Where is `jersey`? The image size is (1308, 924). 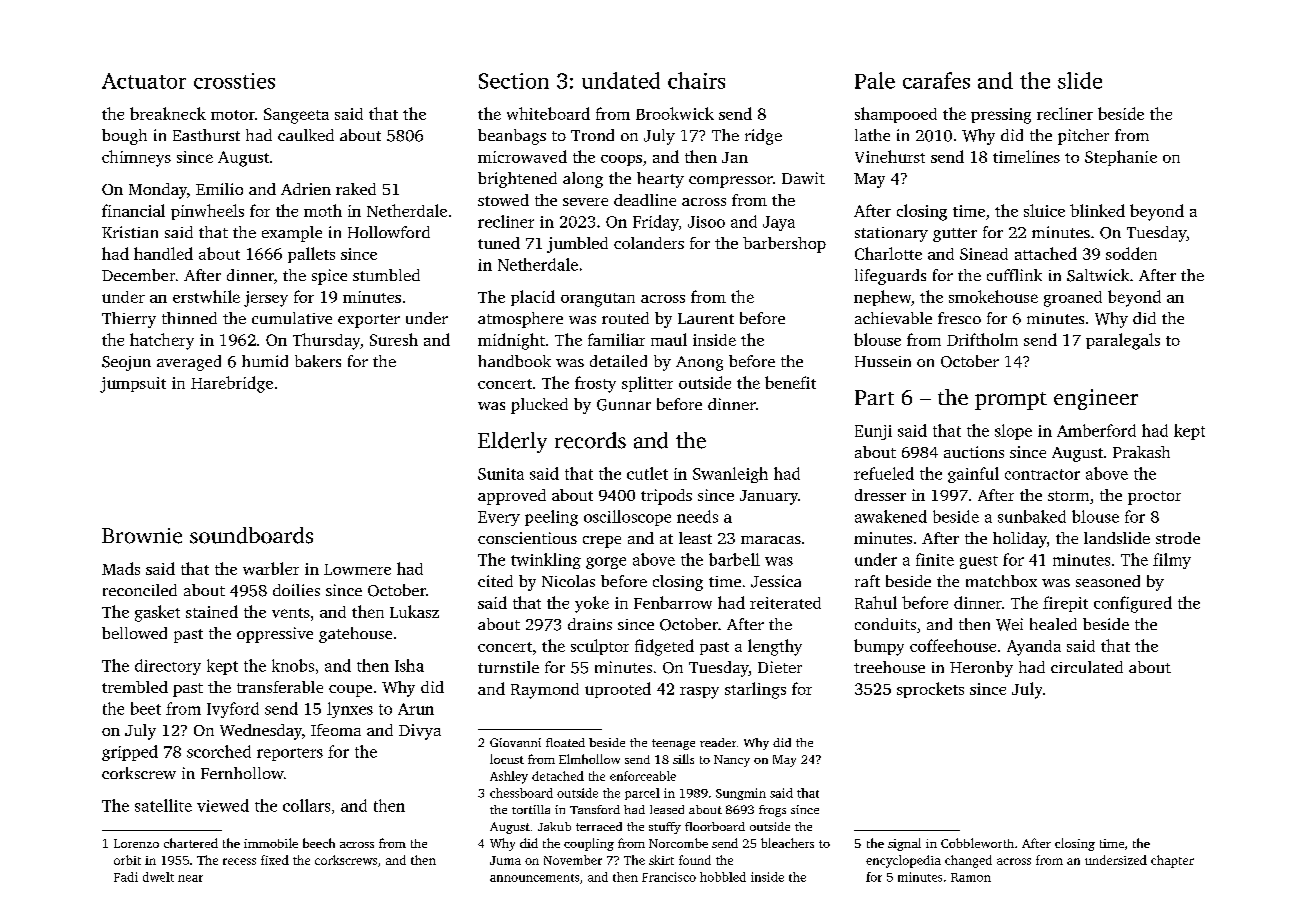
jersey is located at coordinates (266, 299).
